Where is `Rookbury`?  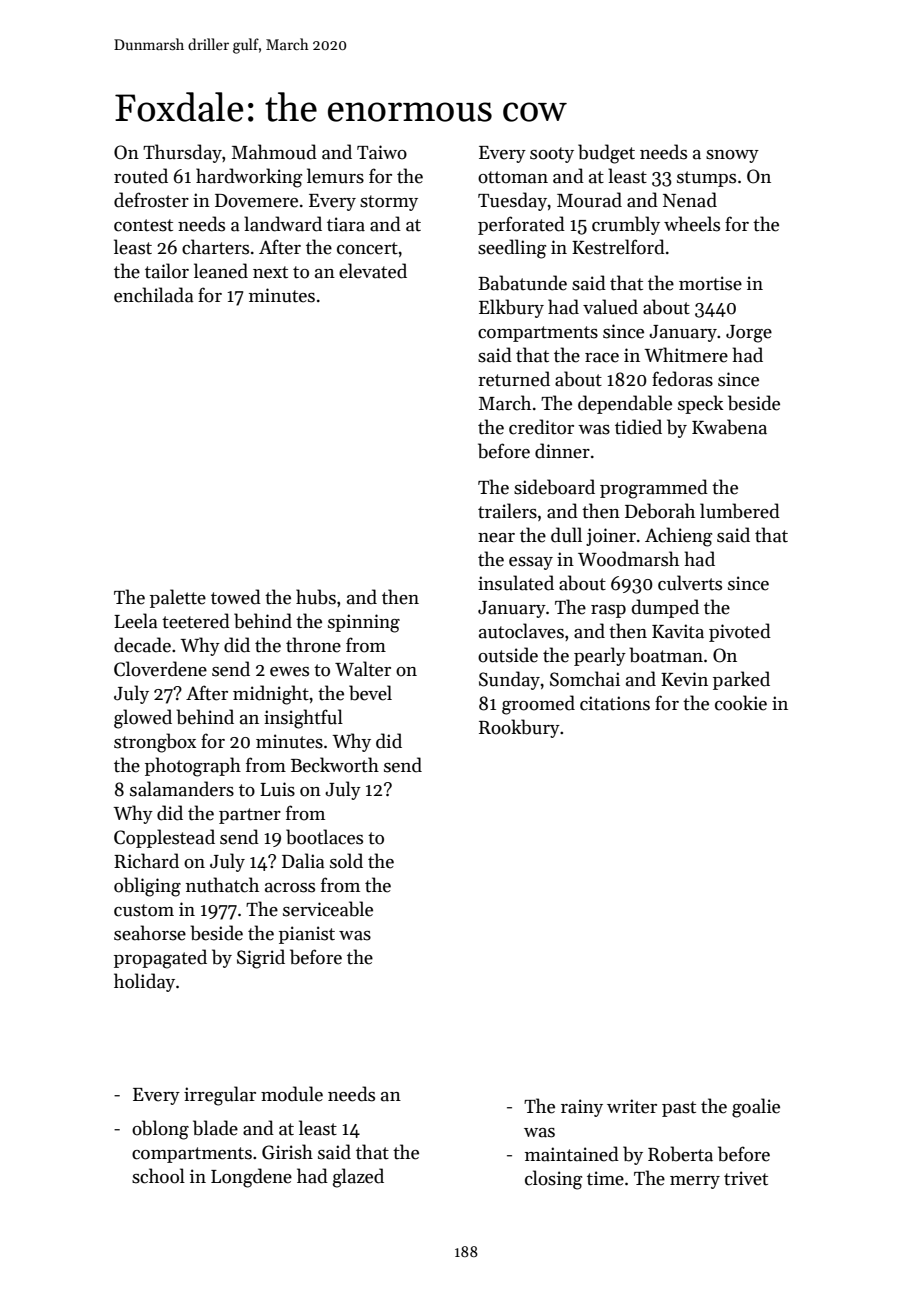
Rookbury is located at coordinates (519, 728).
